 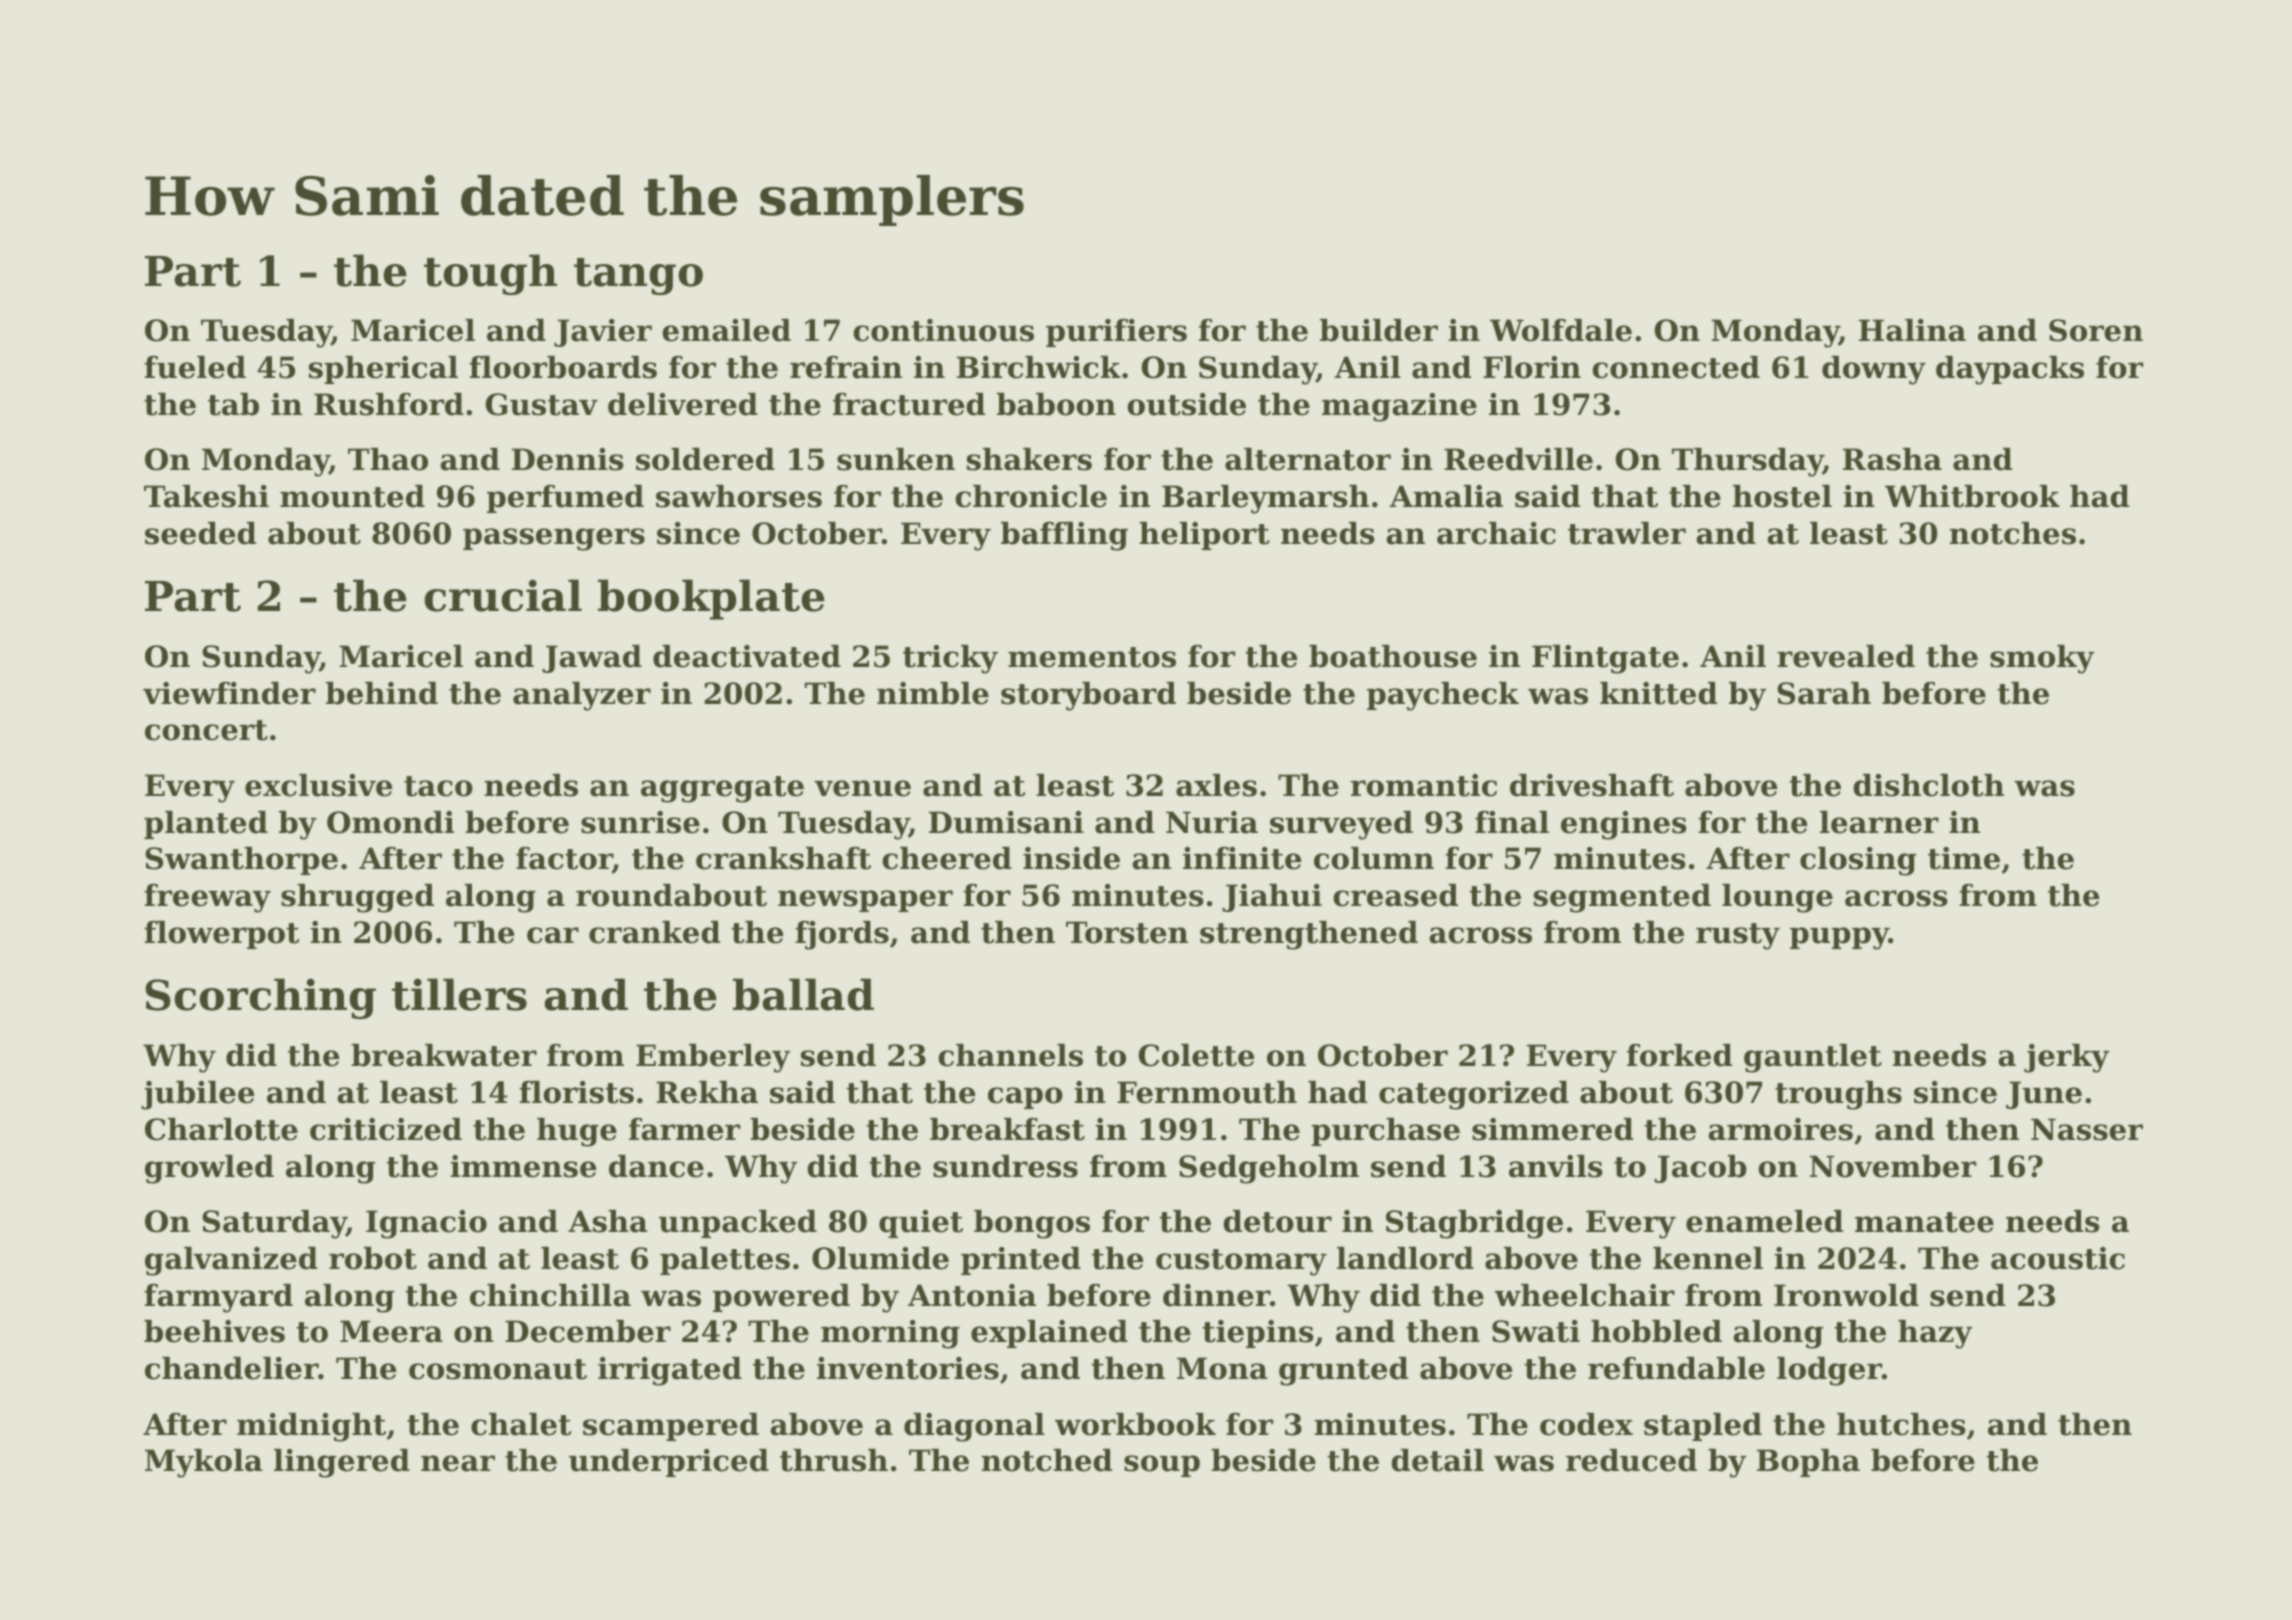 What do you see at coordinates (972, 1295) in the screenshot?
I see `Antonia` at bounding box center [972, 1295].
